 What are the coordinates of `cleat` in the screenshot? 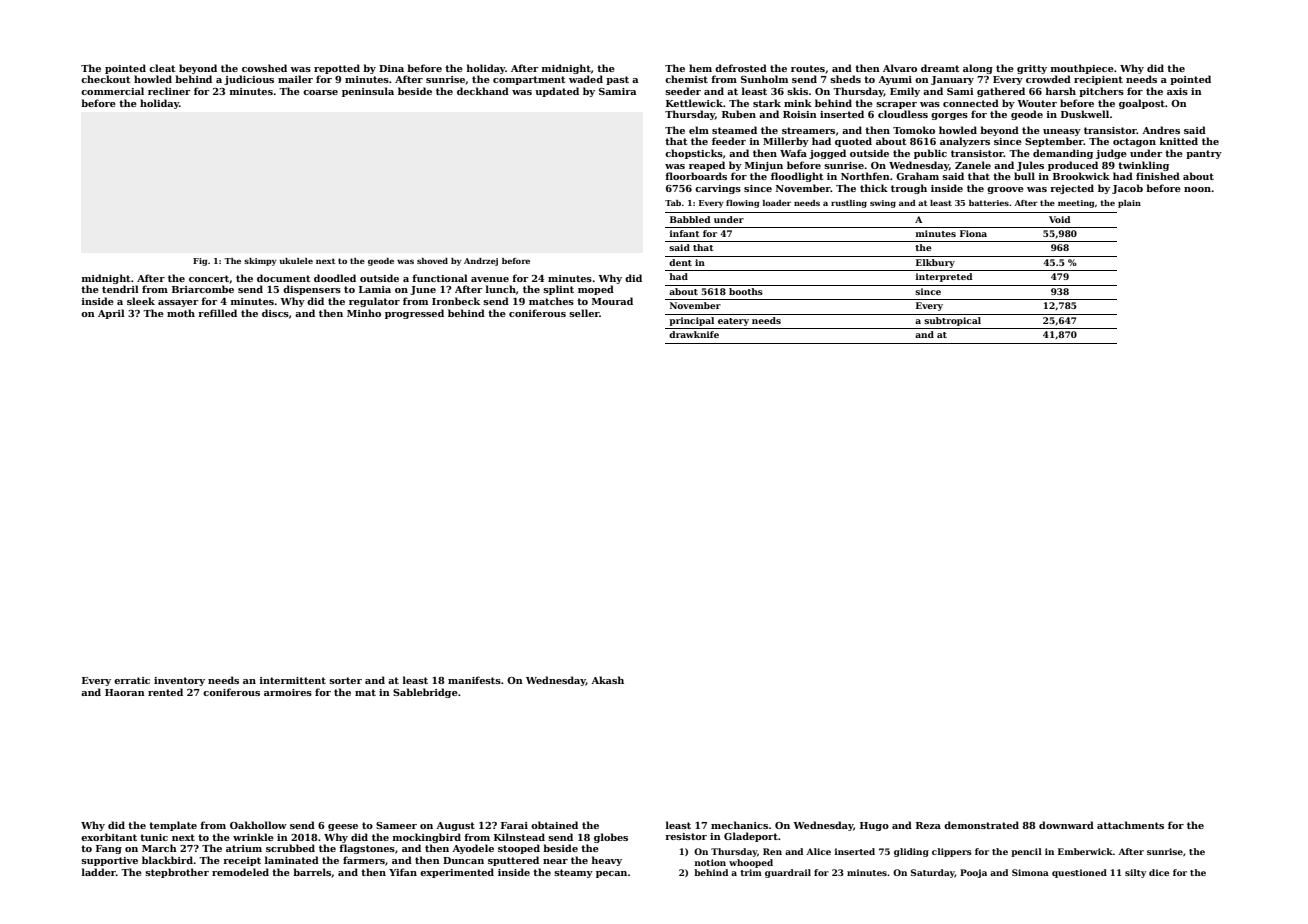 It's located at (162, 68).
